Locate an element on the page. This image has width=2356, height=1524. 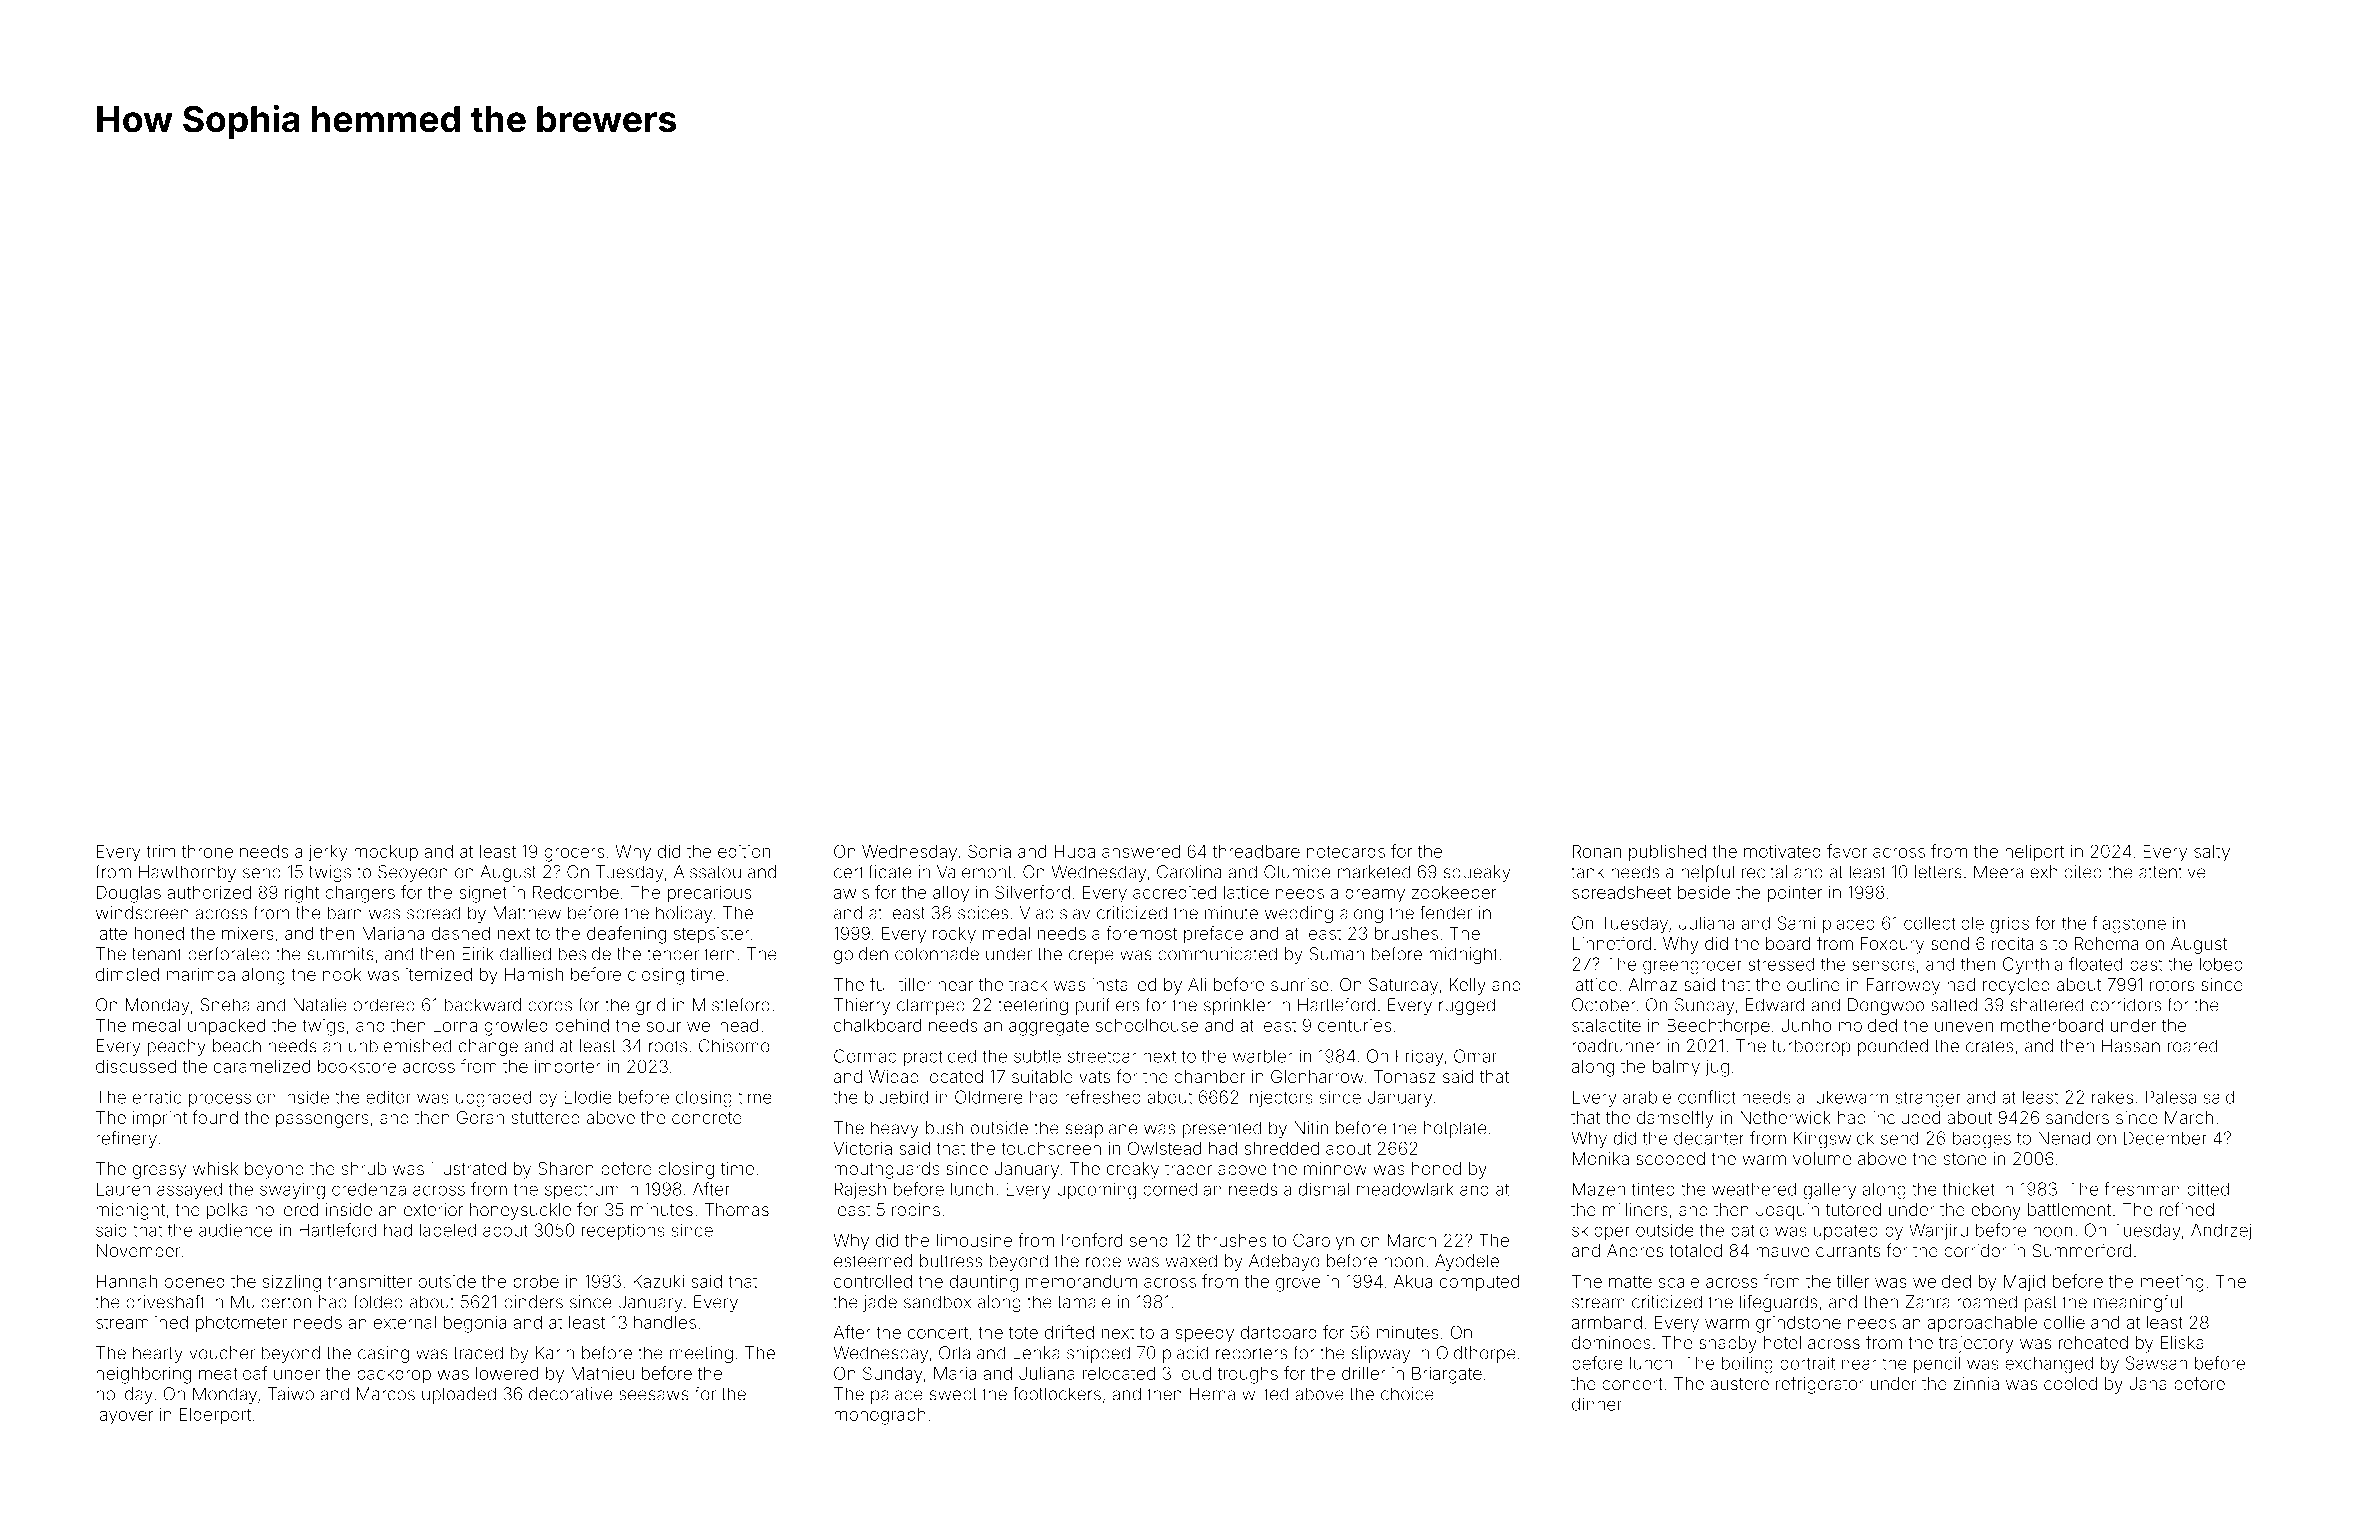
centuries is located at coordinates (1354, 1025).
